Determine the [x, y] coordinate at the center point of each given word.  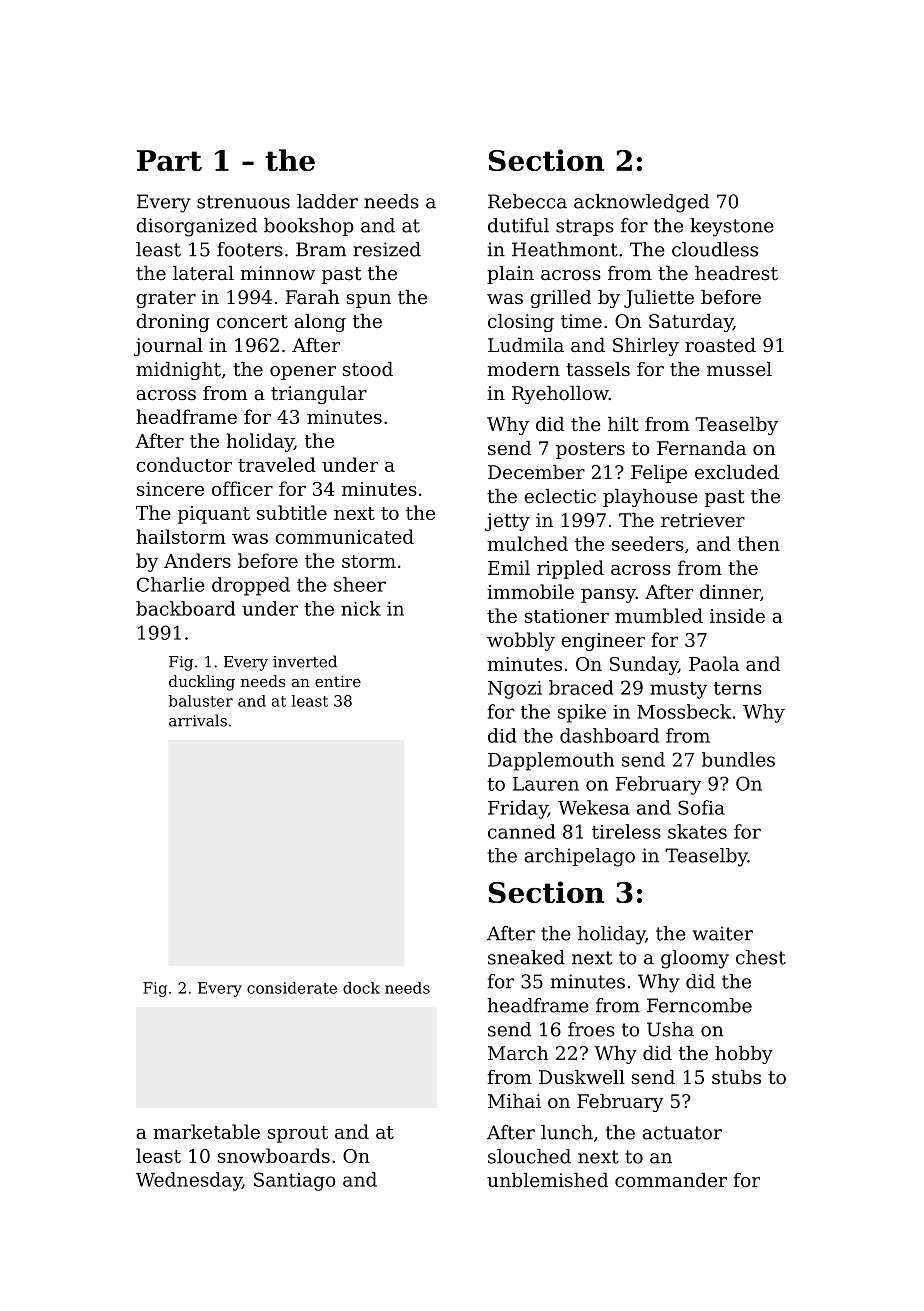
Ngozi [515, 690]
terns [738, 688]
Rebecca [527, 201]
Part [169, 160]
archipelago [579, 857]
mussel [739, 369]
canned [521, 831]
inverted [305, 661]
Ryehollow [560, 395]
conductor [184, 464]
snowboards [274, 1155]
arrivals [198, 720]
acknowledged [641, 203]
